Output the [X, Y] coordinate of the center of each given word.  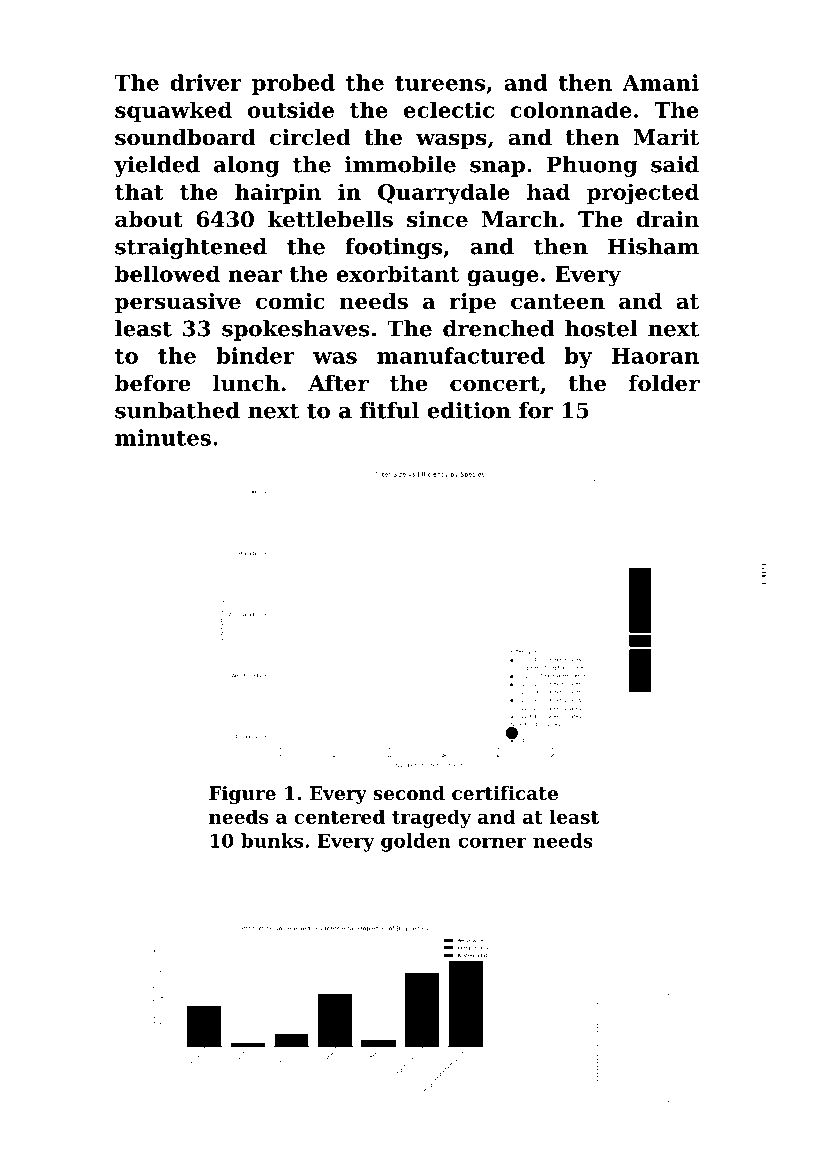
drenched [498, 328]
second [409, 793]
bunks [272, 840]
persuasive [178, 303]
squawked [173, 111]
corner [492, 842]
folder [664, 383]
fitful [389, 410]
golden [416, 842]
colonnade [571, 109]
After [338, 383]
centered [339, 816]
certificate [505, 793]
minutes [163, 437]
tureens [440, 83]
